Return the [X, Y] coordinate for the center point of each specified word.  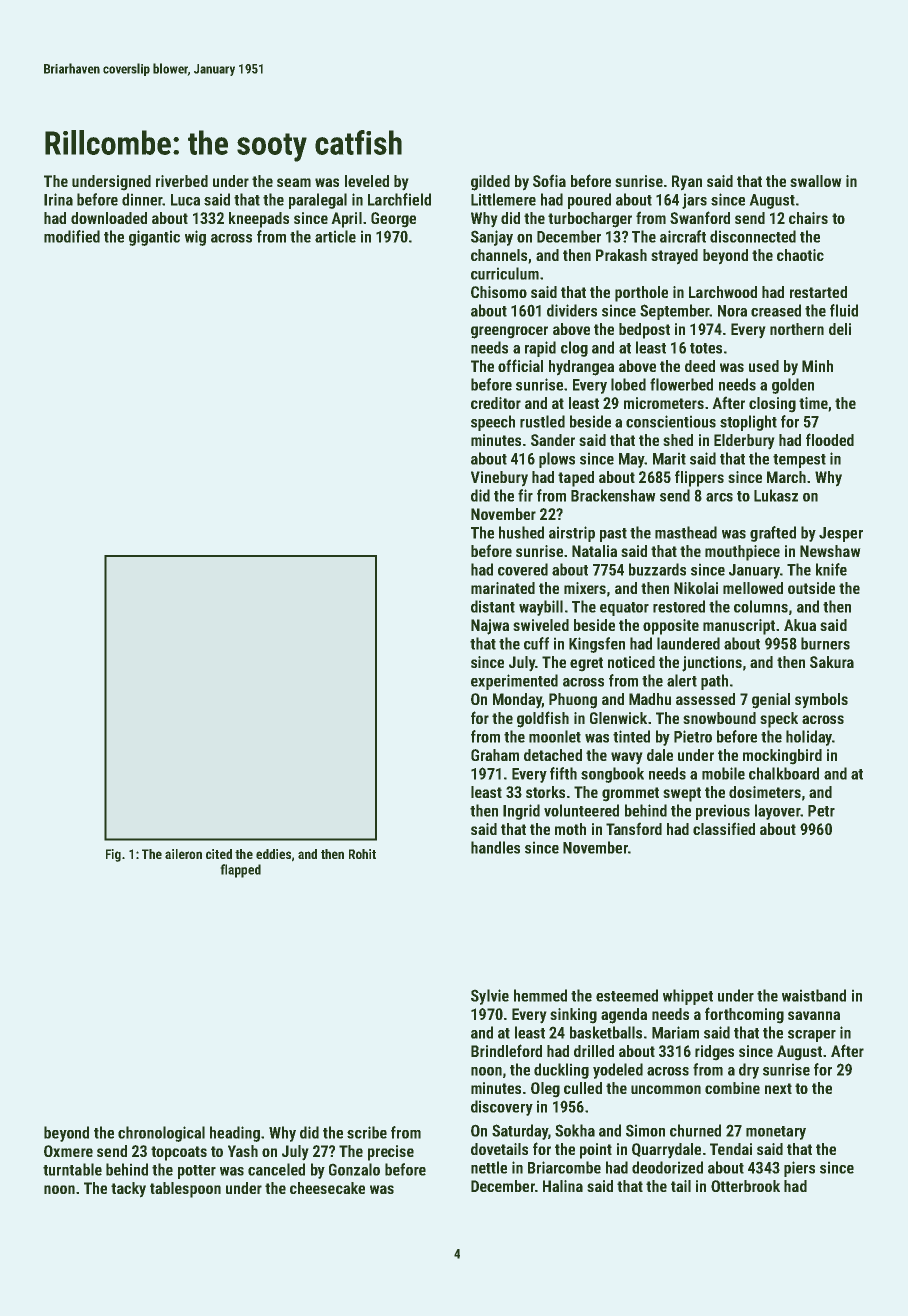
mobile [723, 773]
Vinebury [499, 479]
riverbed [182, 181]
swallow [816, 181]
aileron [183, 854]
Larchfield [399, 199]
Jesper [841, 534]
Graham [495, 755]
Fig [113, 855]
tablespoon [185, 1190]
